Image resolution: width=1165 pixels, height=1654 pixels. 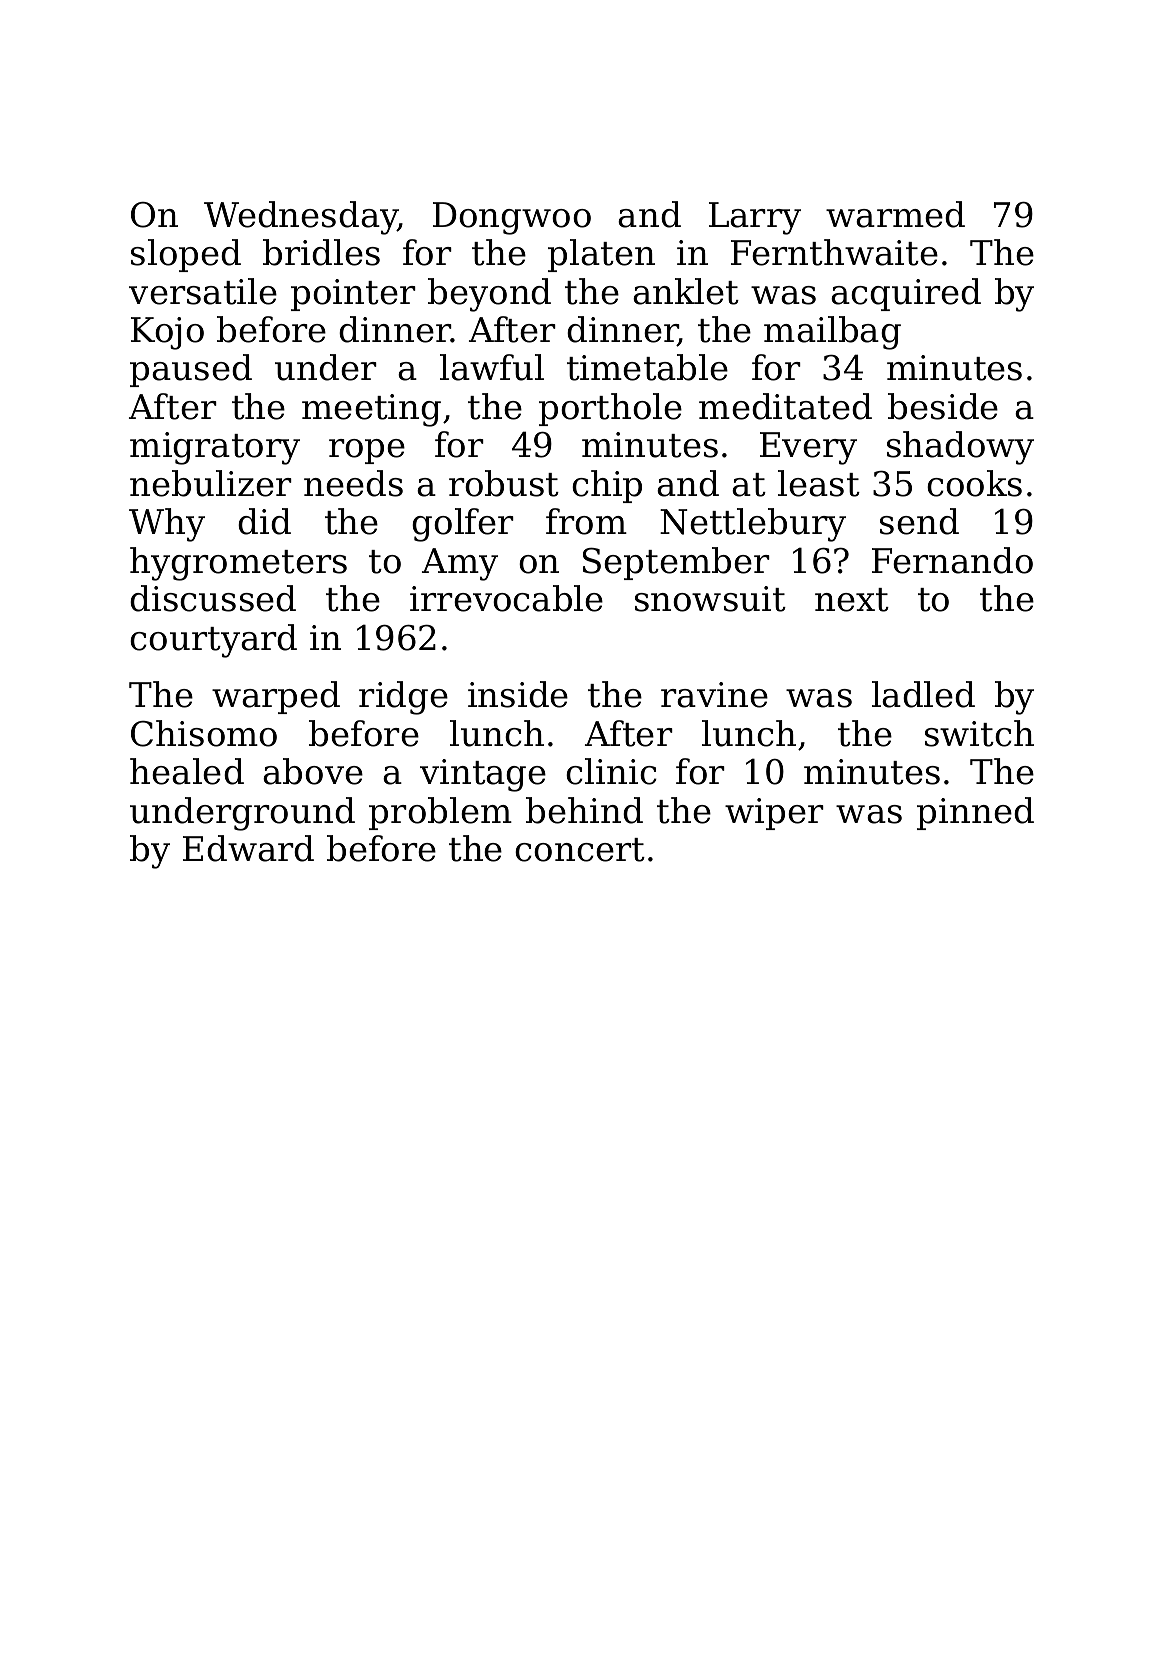 What do you see at coordinates (504, 483) in the screenshot?
I see `robust` at bounding box center [504, 483].
